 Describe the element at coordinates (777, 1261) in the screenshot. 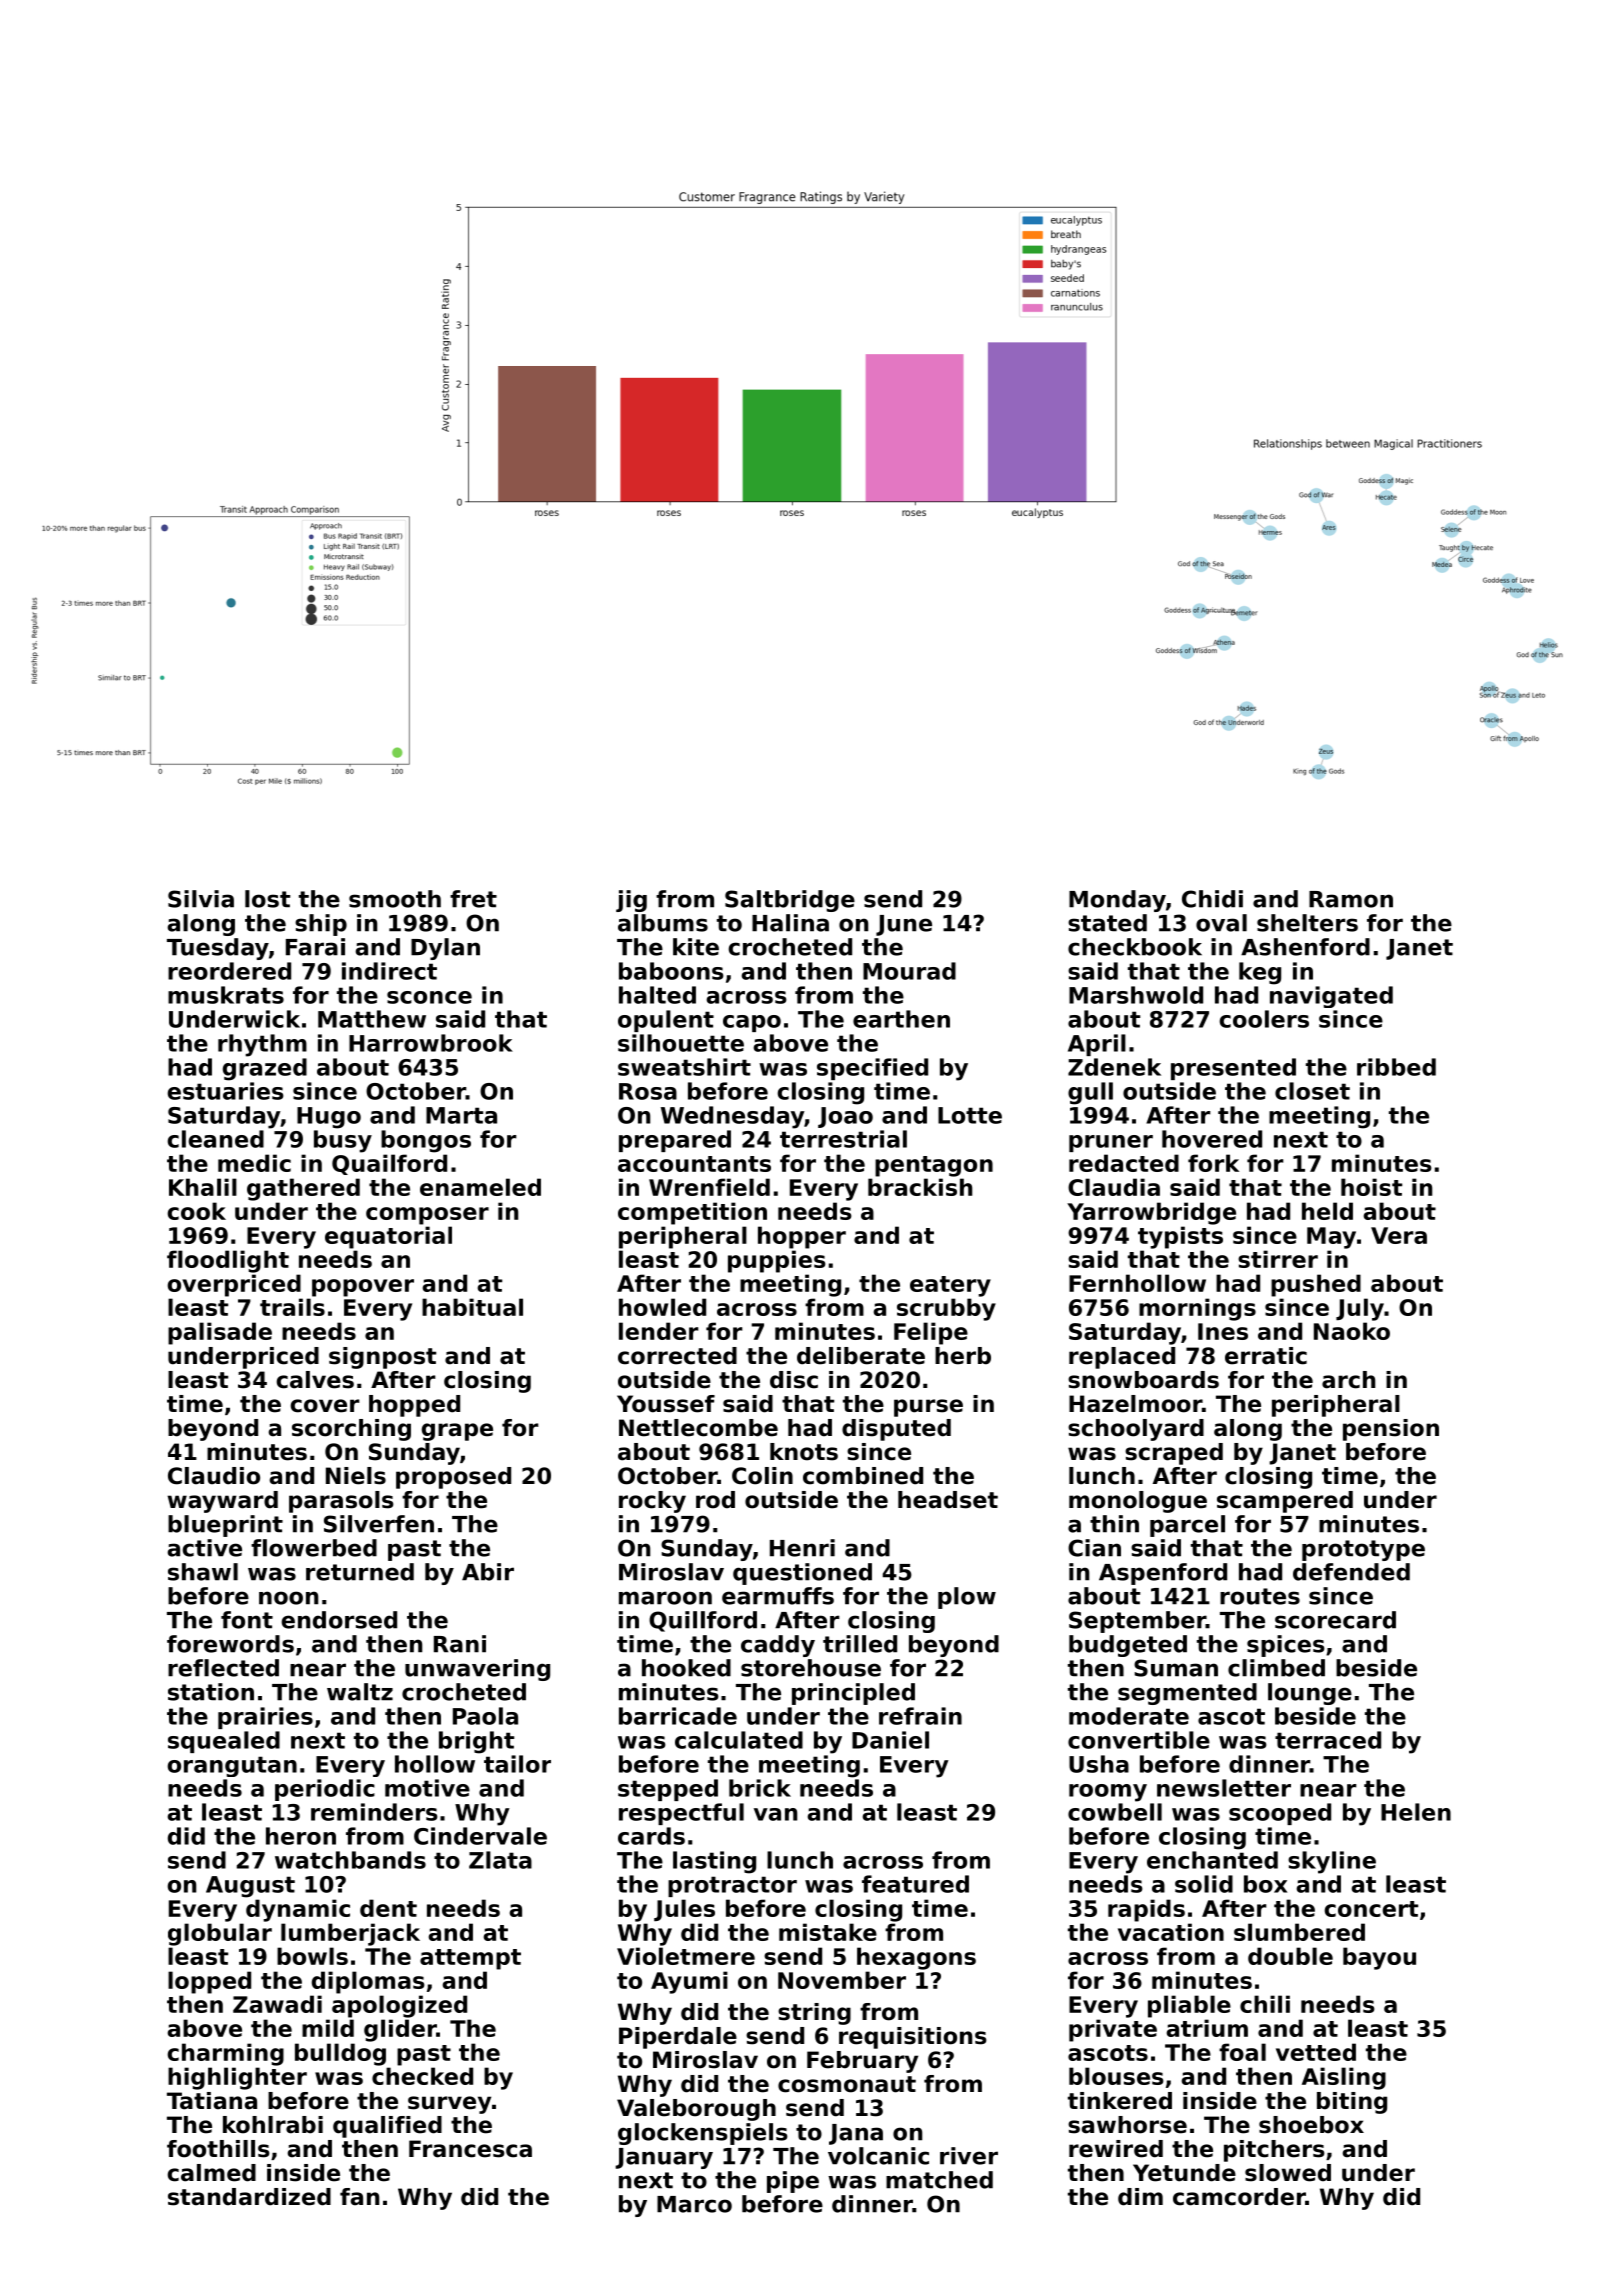

I see `puppies` at that location.
